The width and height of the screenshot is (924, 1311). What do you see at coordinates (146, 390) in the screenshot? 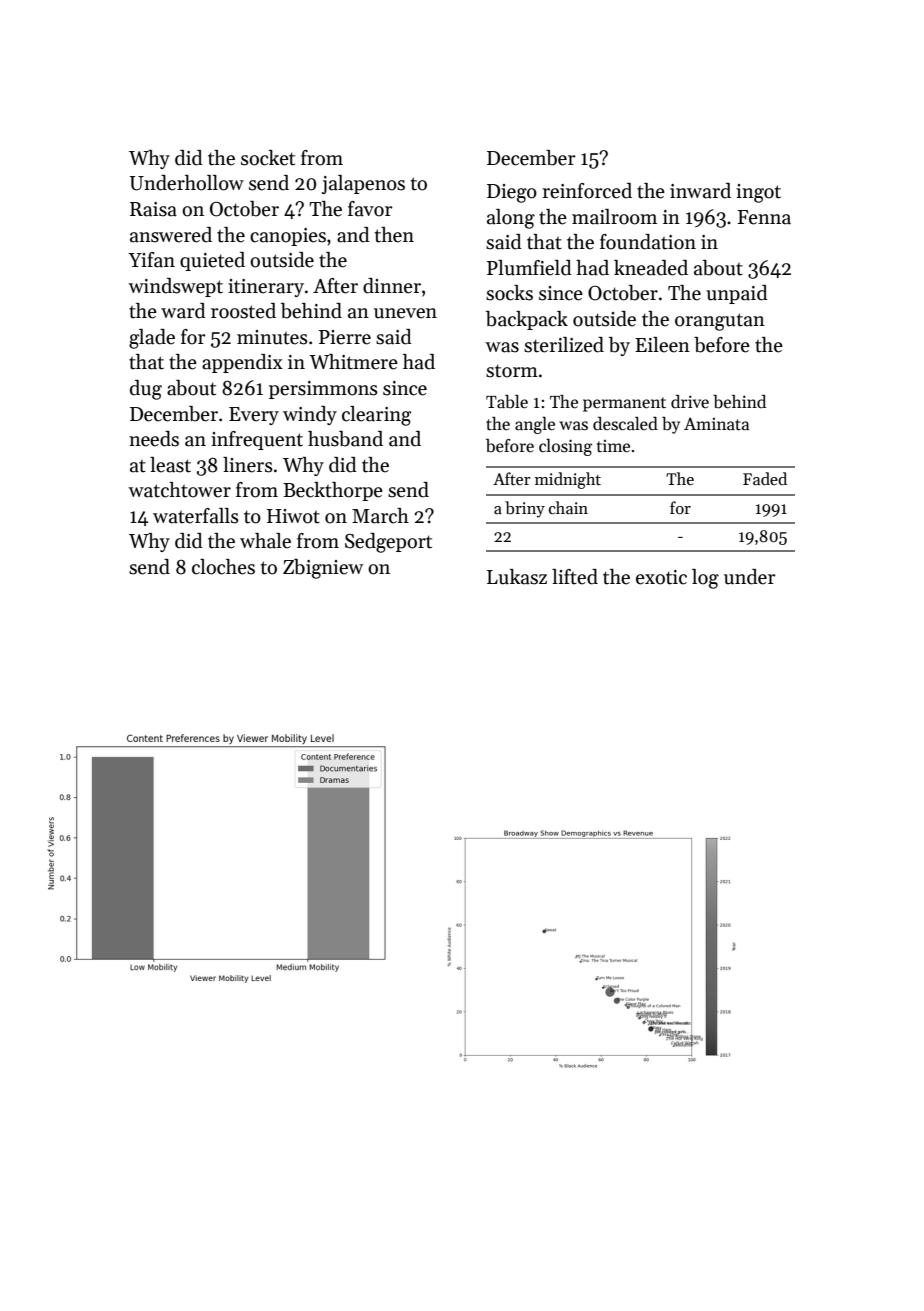
I see `dug` at bounding box center [146, 390].
